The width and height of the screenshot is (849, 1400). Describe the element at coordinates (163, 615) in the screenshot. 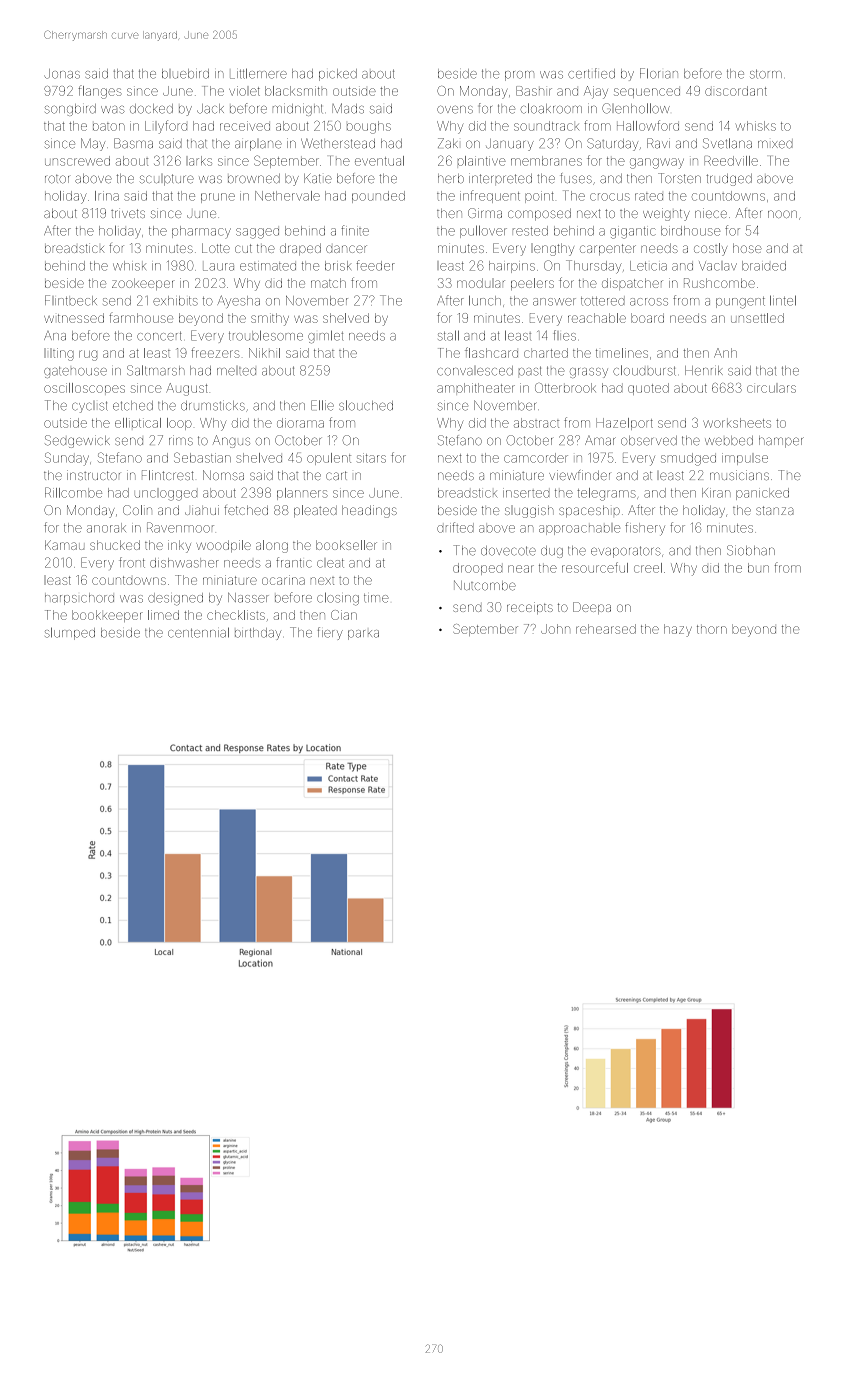

I see `limed` at that location.
